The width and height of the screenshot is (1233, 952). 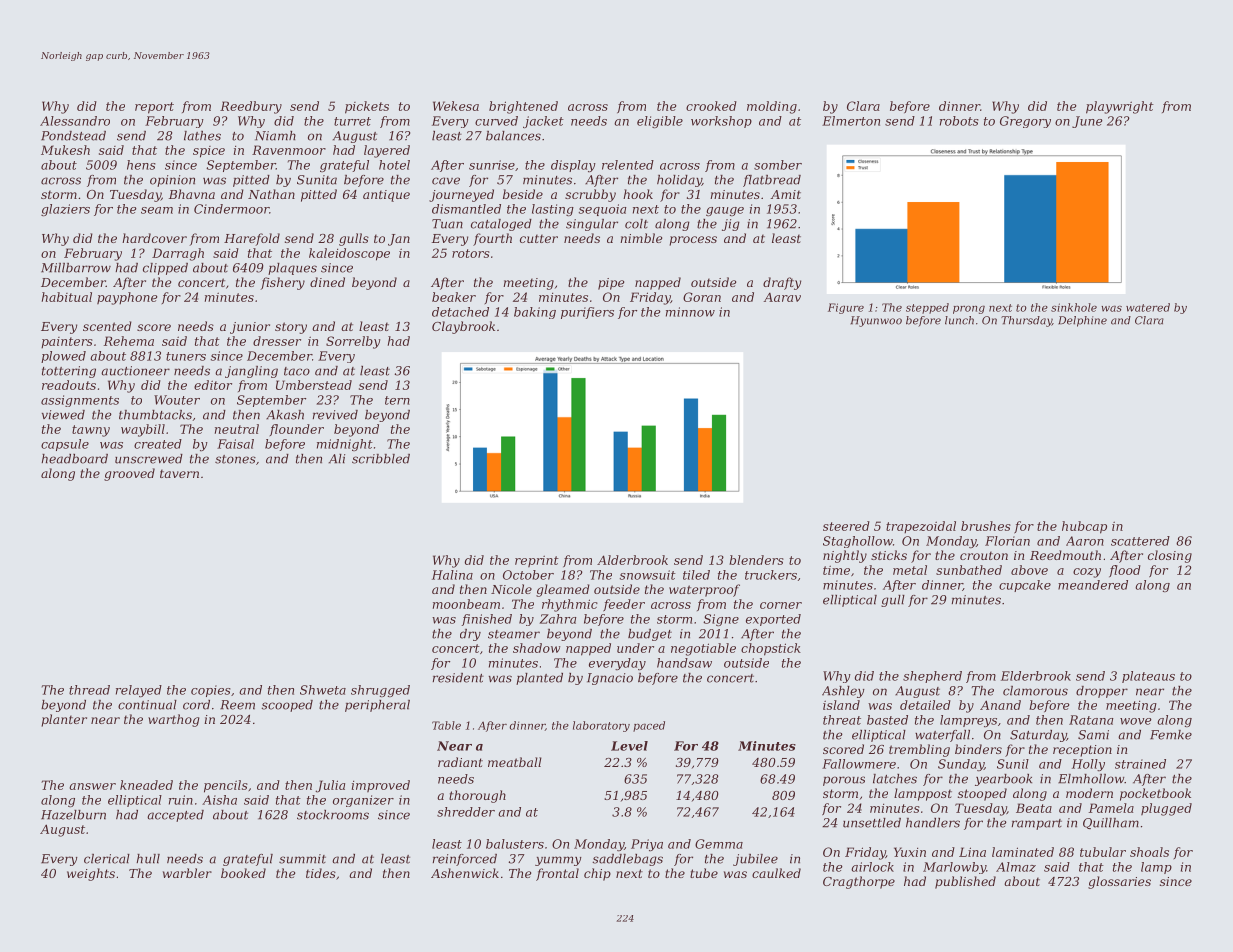 What do you see at coordinates (776, 873) in the screenshot?
I see `caulked` at bounding box center [776, 873].
